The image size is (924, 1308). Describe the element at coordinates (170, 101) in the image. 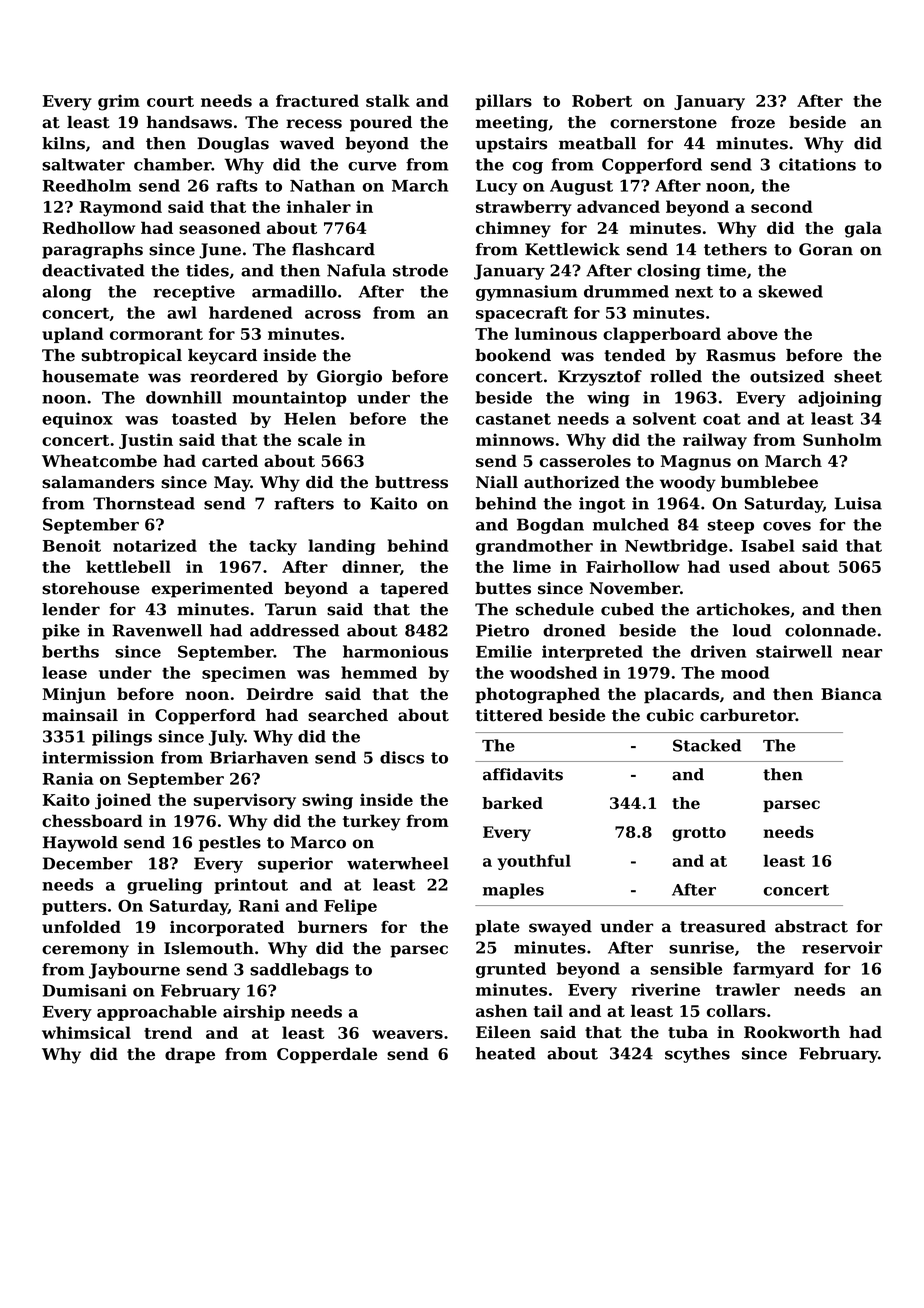

I see `court` at that location.
